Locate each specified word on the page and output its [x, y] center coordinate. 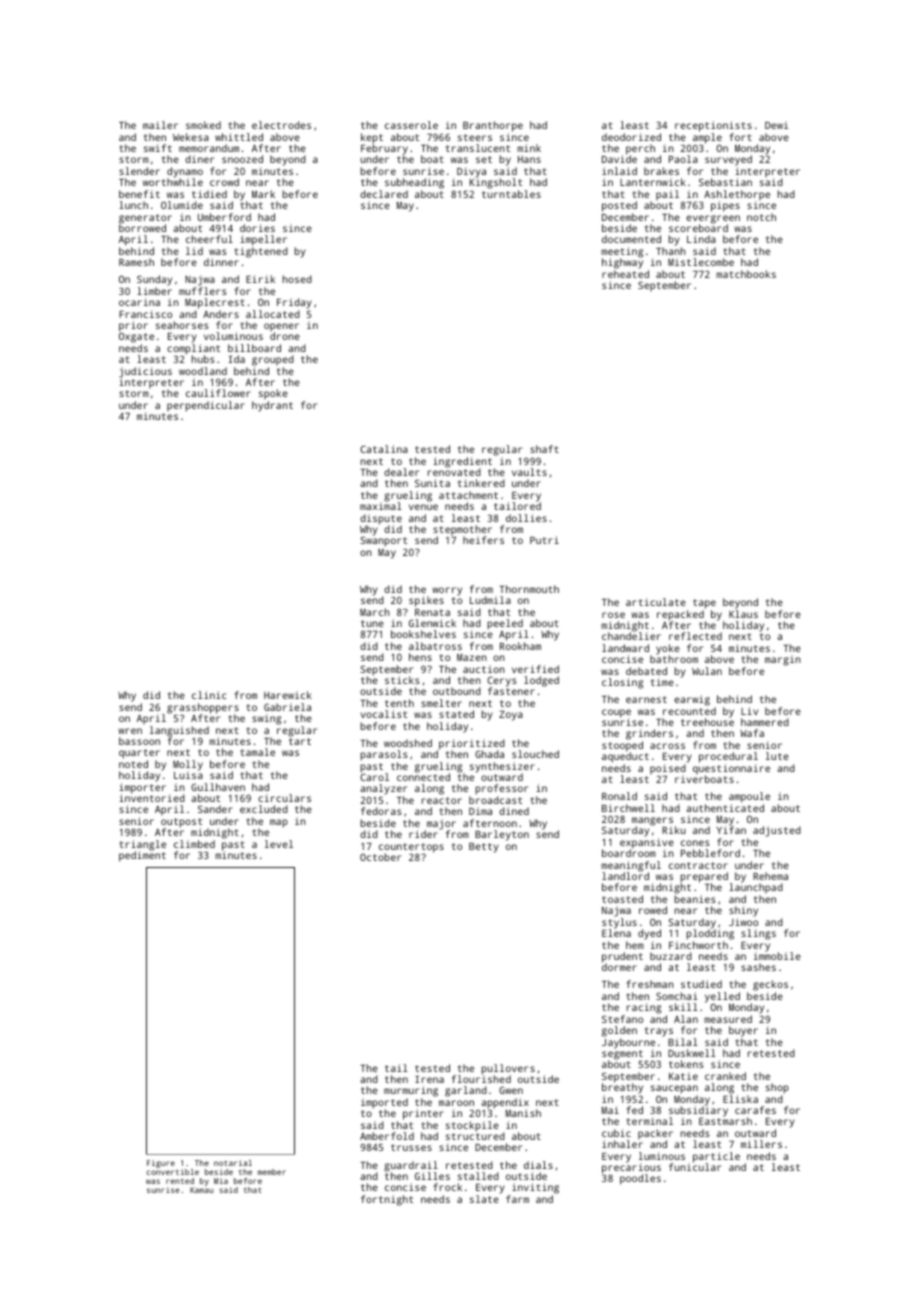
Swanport [383, 542]
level [279, 844]
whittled [239, 137]
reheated [625, 274]
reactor [442, 800]
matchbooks [746, 274]
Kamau [201, 1190]
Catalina [384, 449]
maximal [381, 506]
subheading [414, 183]
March [375, 612]
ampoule [749, 797]
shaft [544, 449]
